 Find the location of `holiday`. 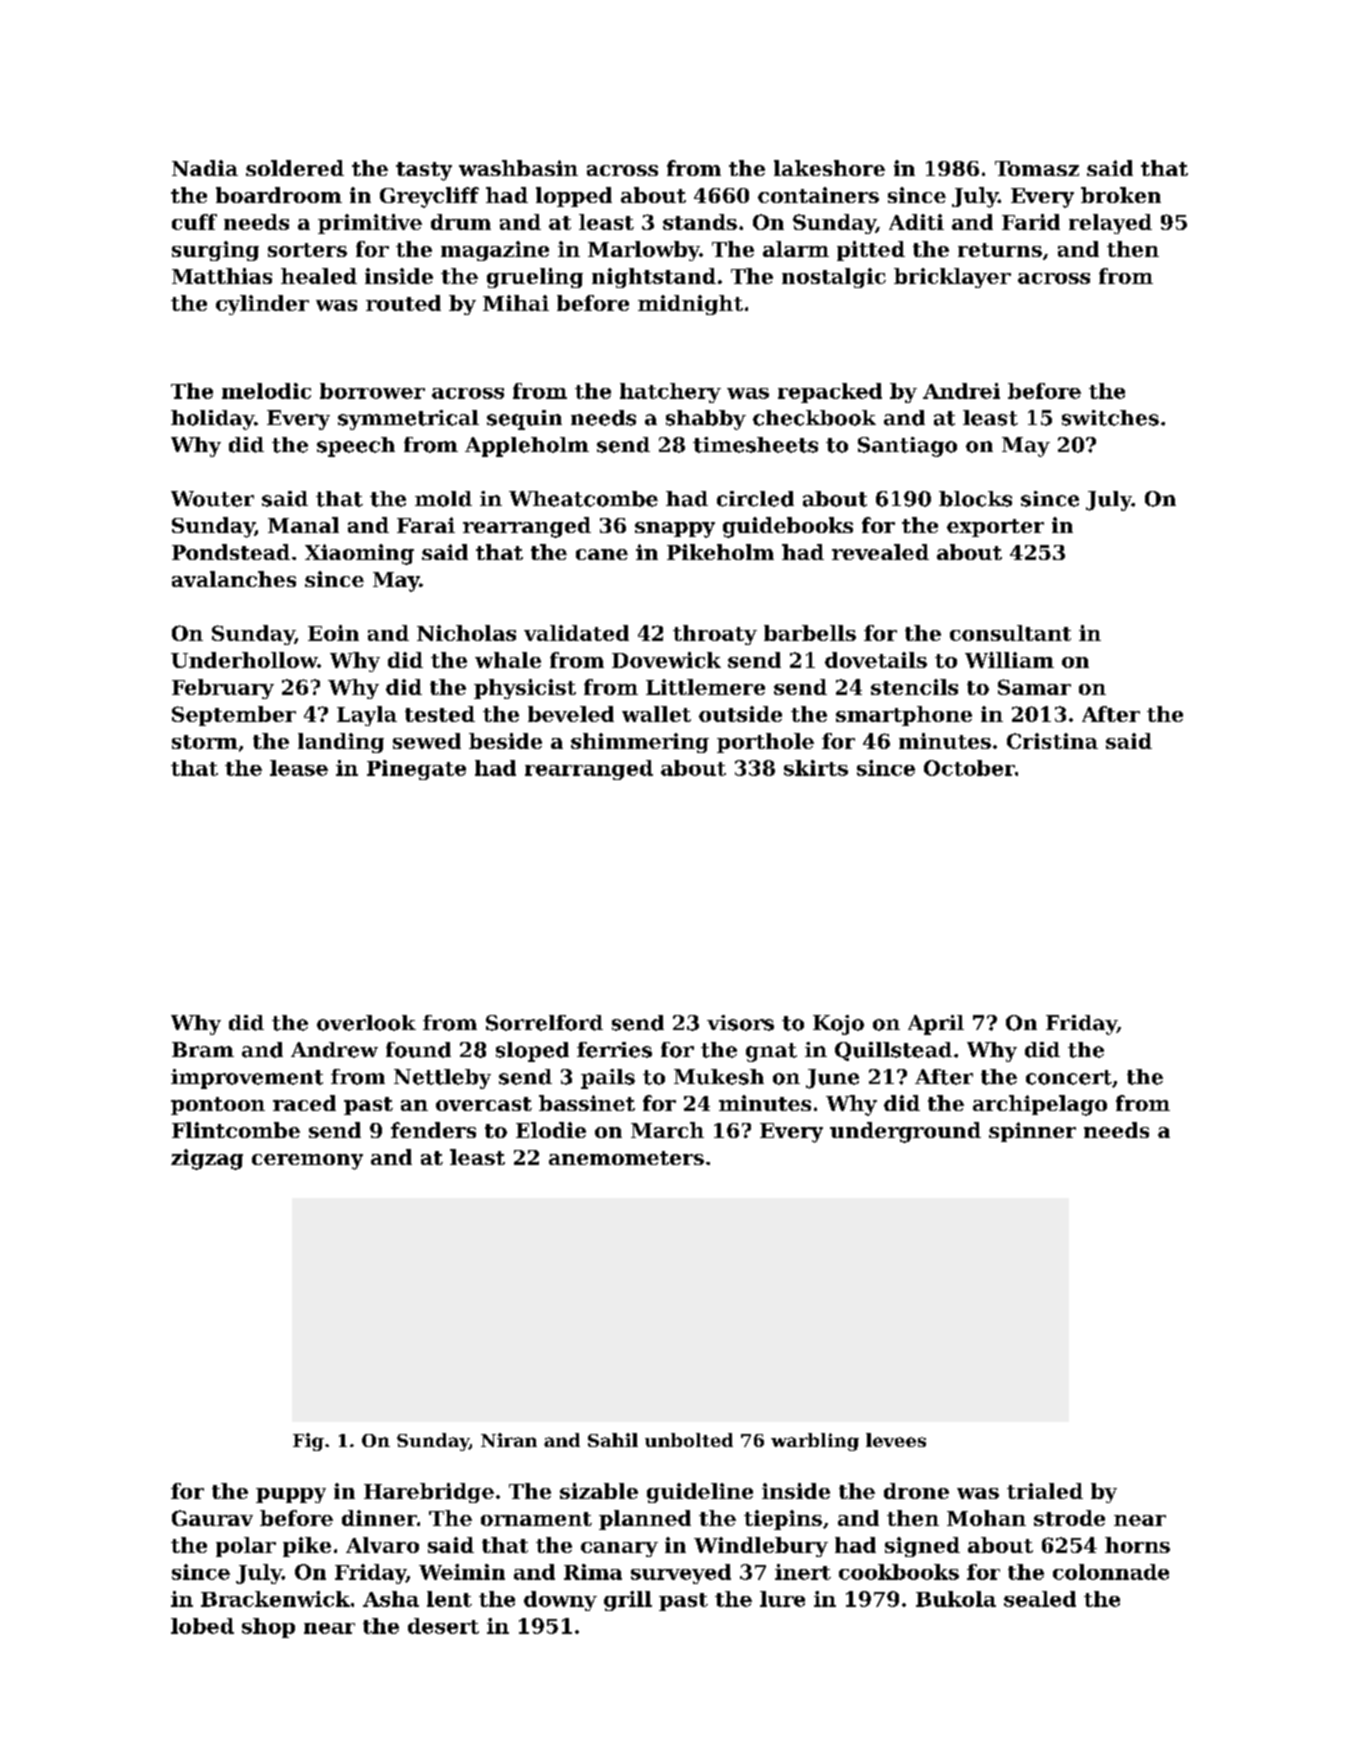

holiday is located at coordinates (212, 420).
